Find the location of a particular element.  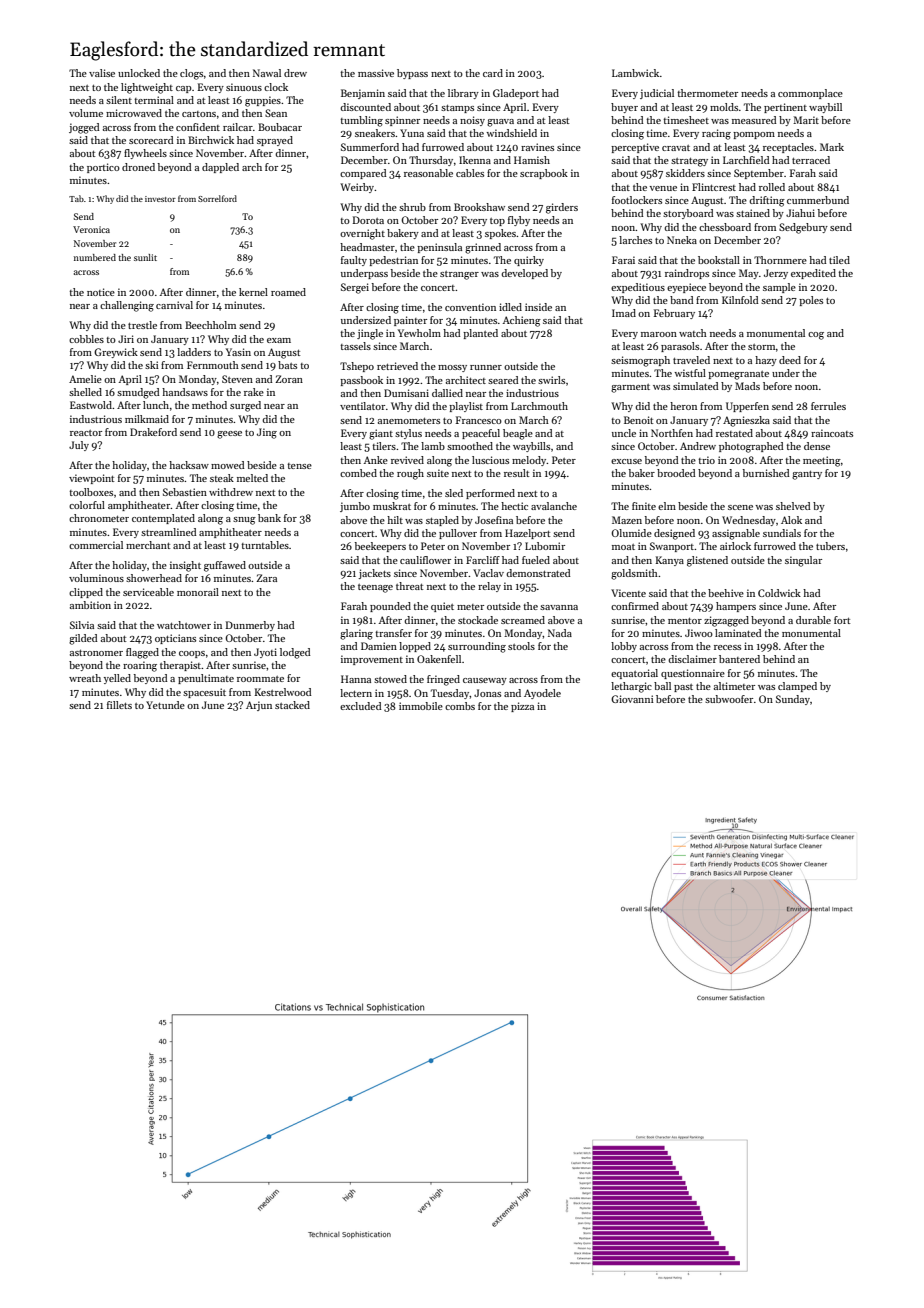

volume is located at coordinates (86, 113).
